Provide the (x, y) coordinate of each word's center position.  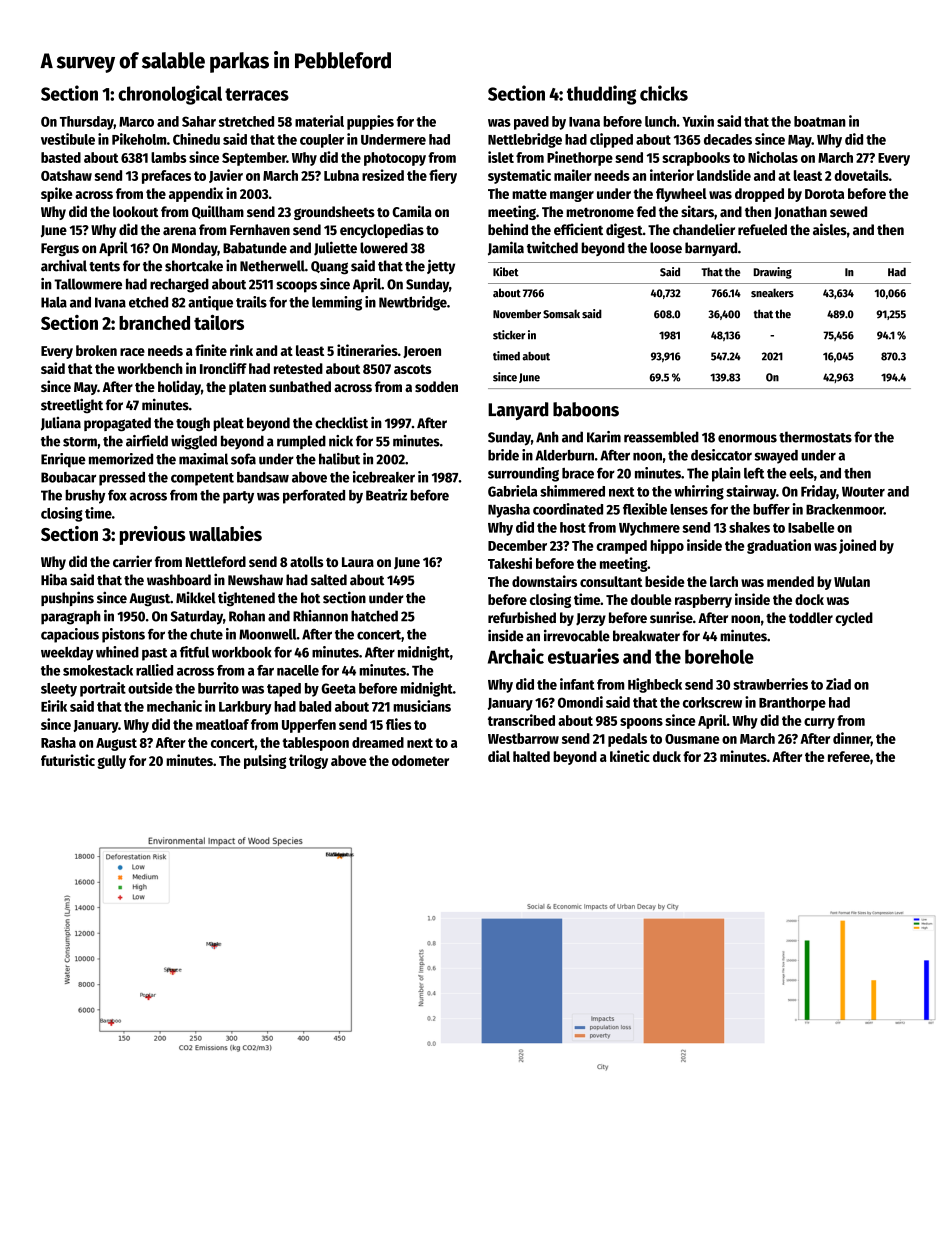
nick (341, 441)
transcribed (521, 720)
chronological (170, 95)
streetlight (72, 405)
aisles (830, 229)
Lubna (341, 175)
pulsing (265, 761)
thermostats (815, 437)
